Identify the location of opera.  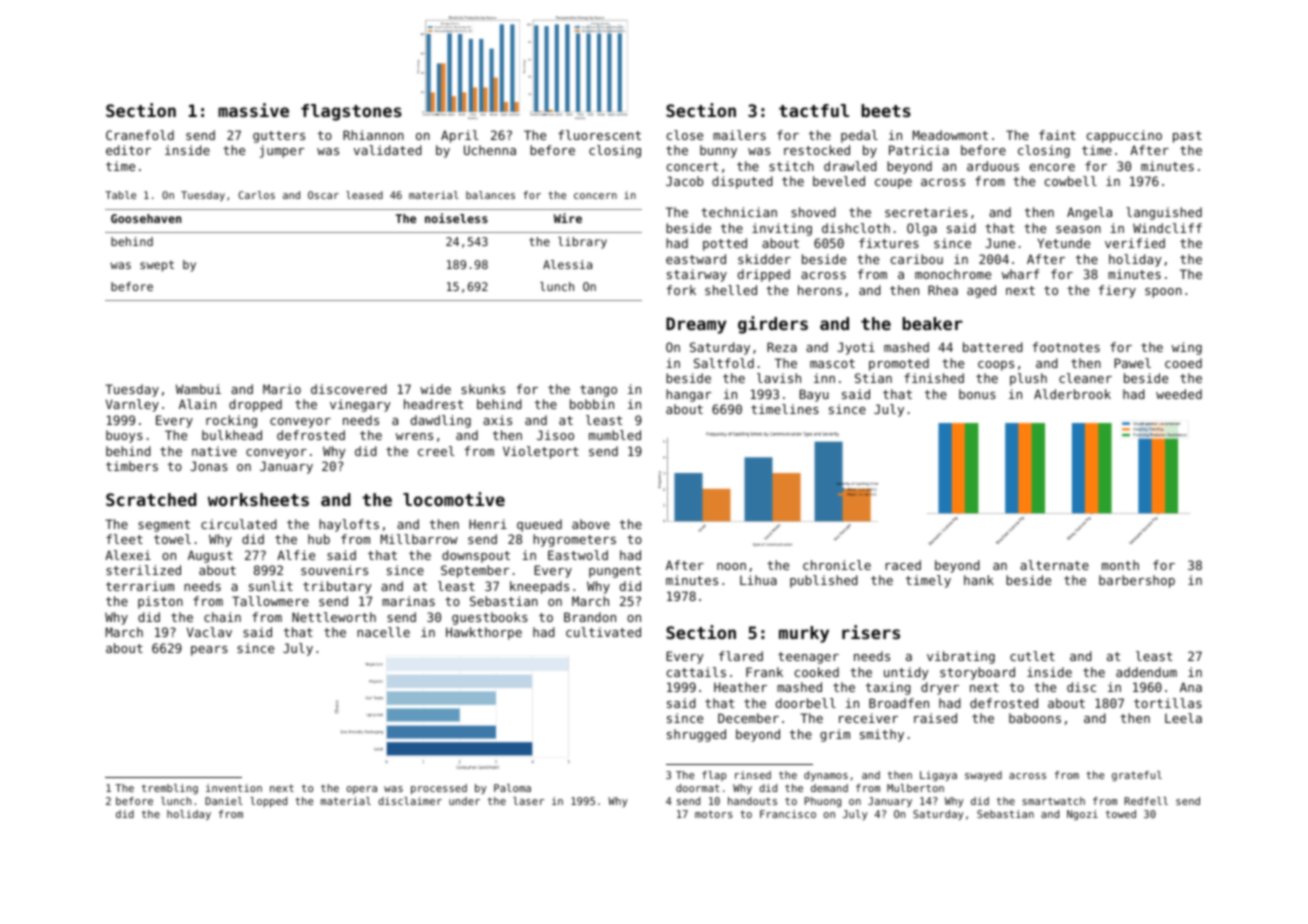
(362, 790).
